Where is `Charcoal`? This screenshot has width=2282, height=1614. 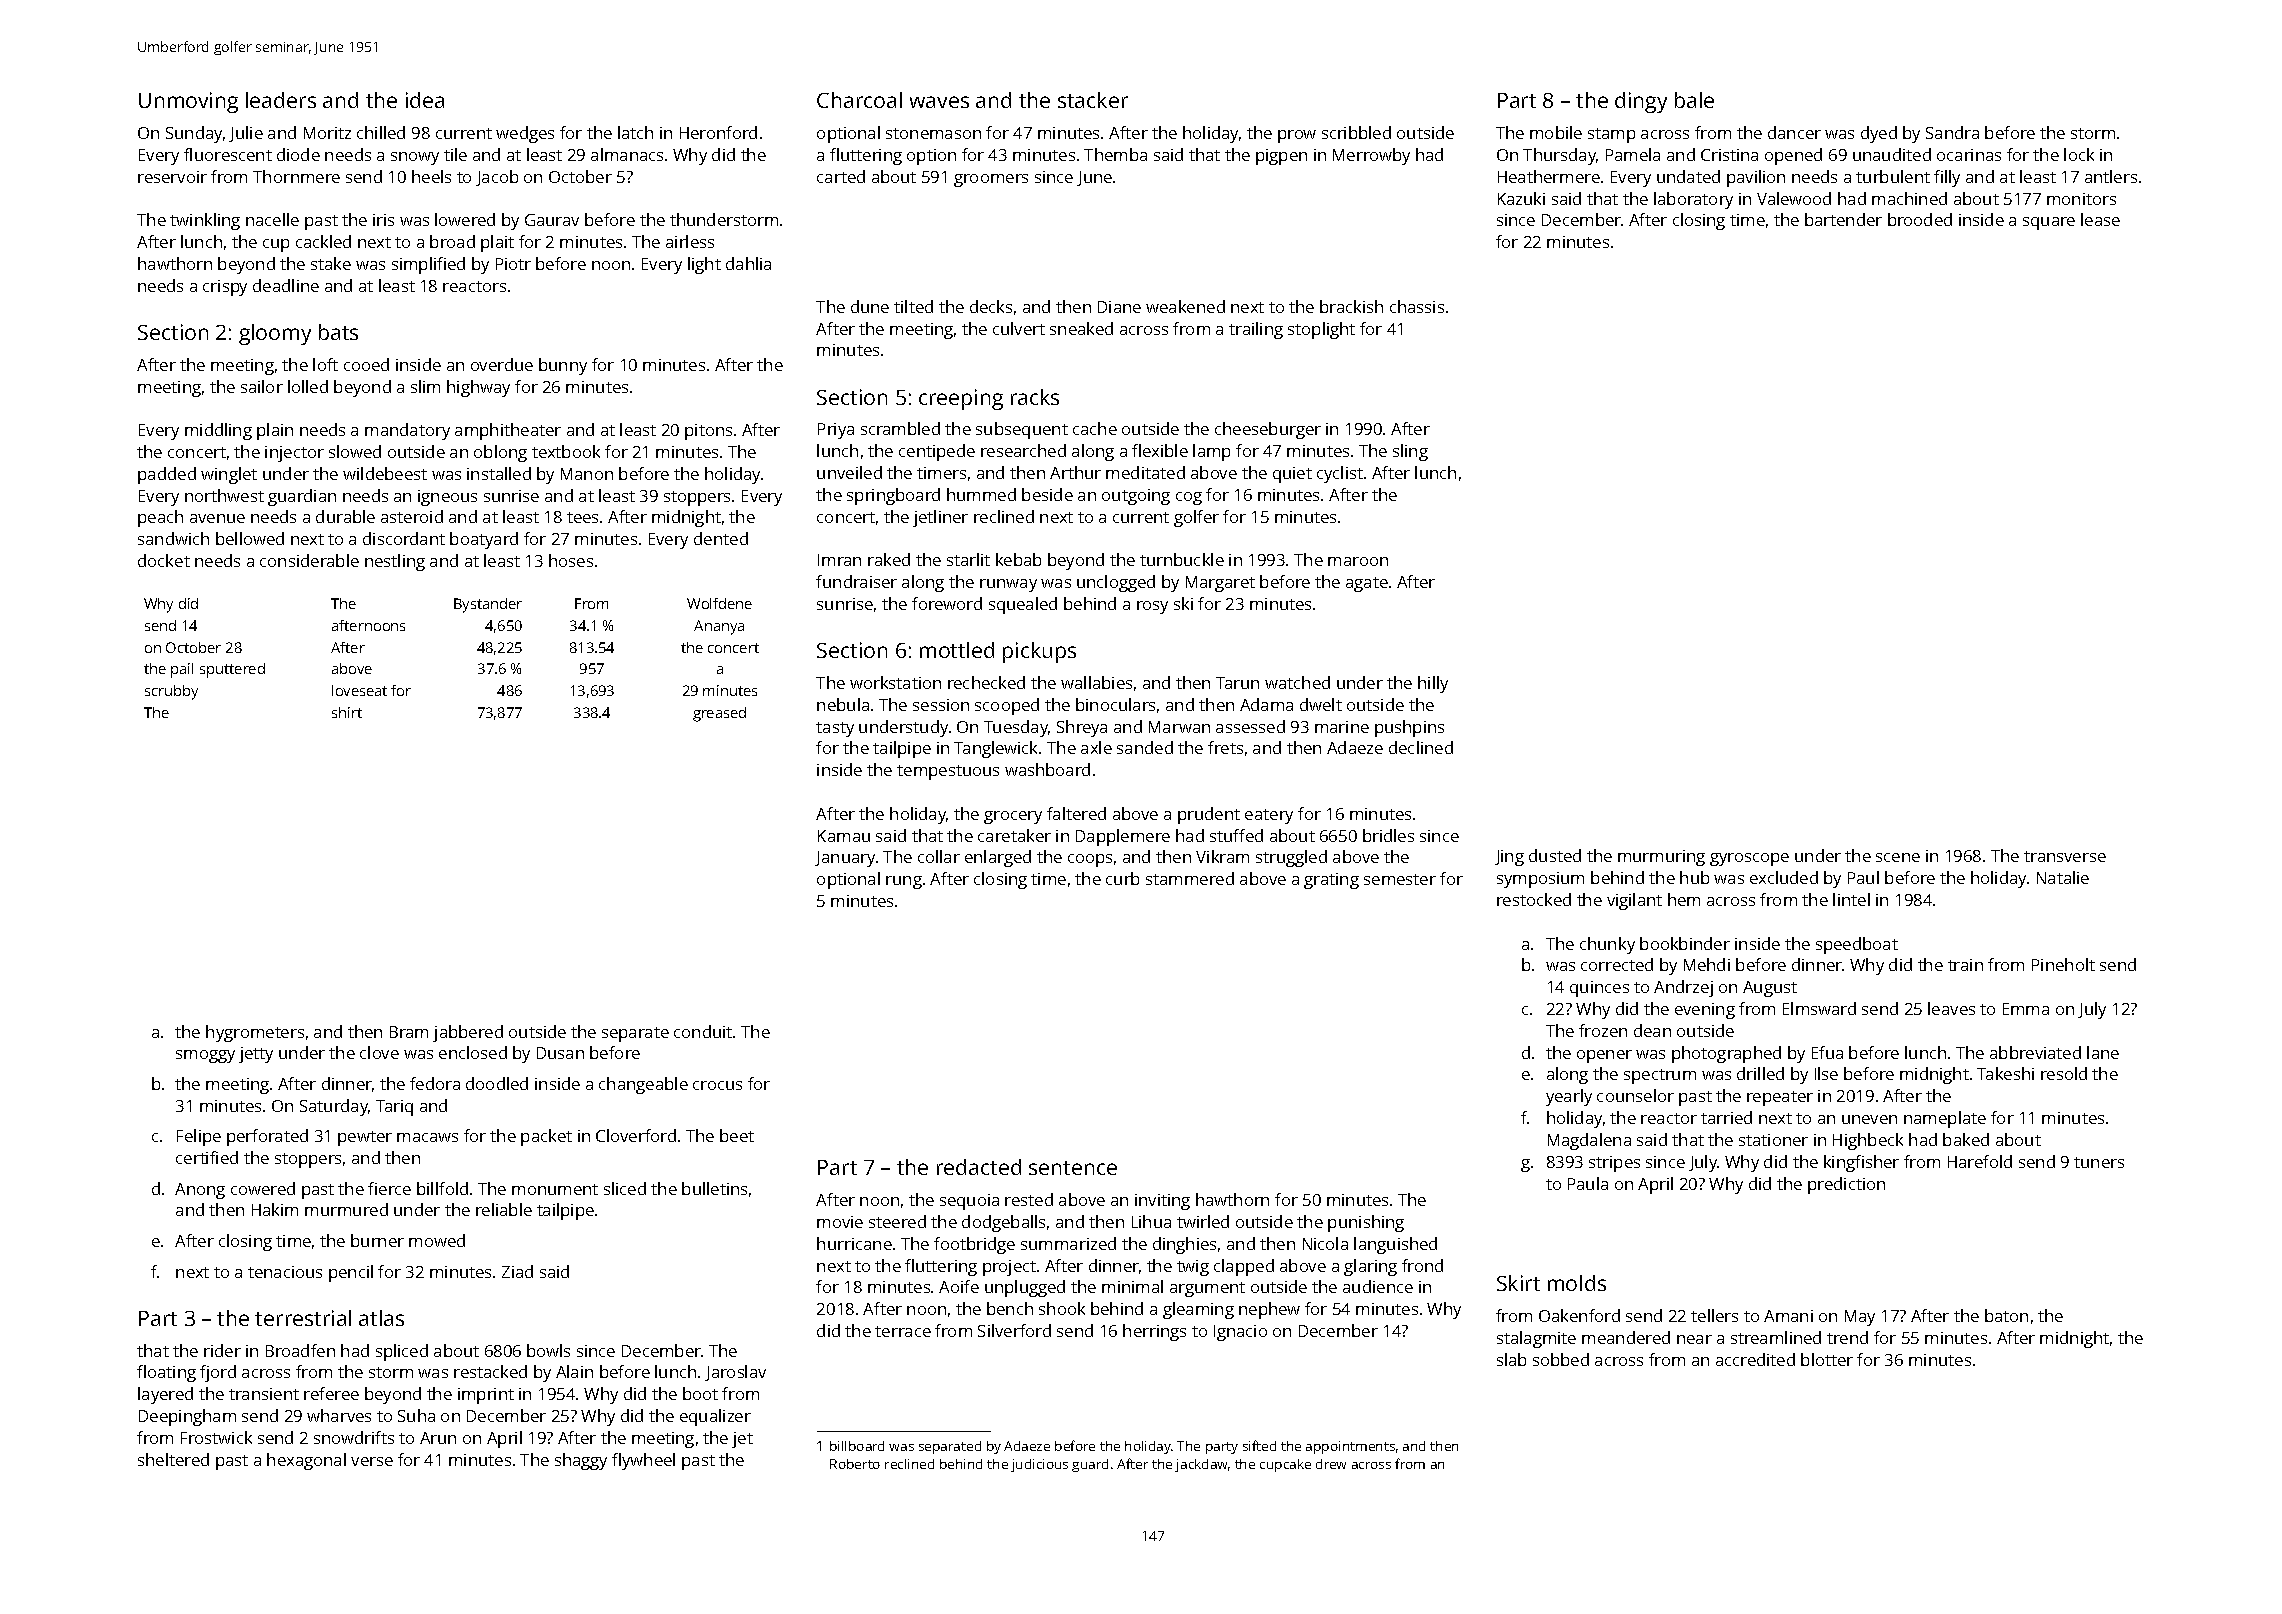 Charcoal is located at coordinates (859, 100).
